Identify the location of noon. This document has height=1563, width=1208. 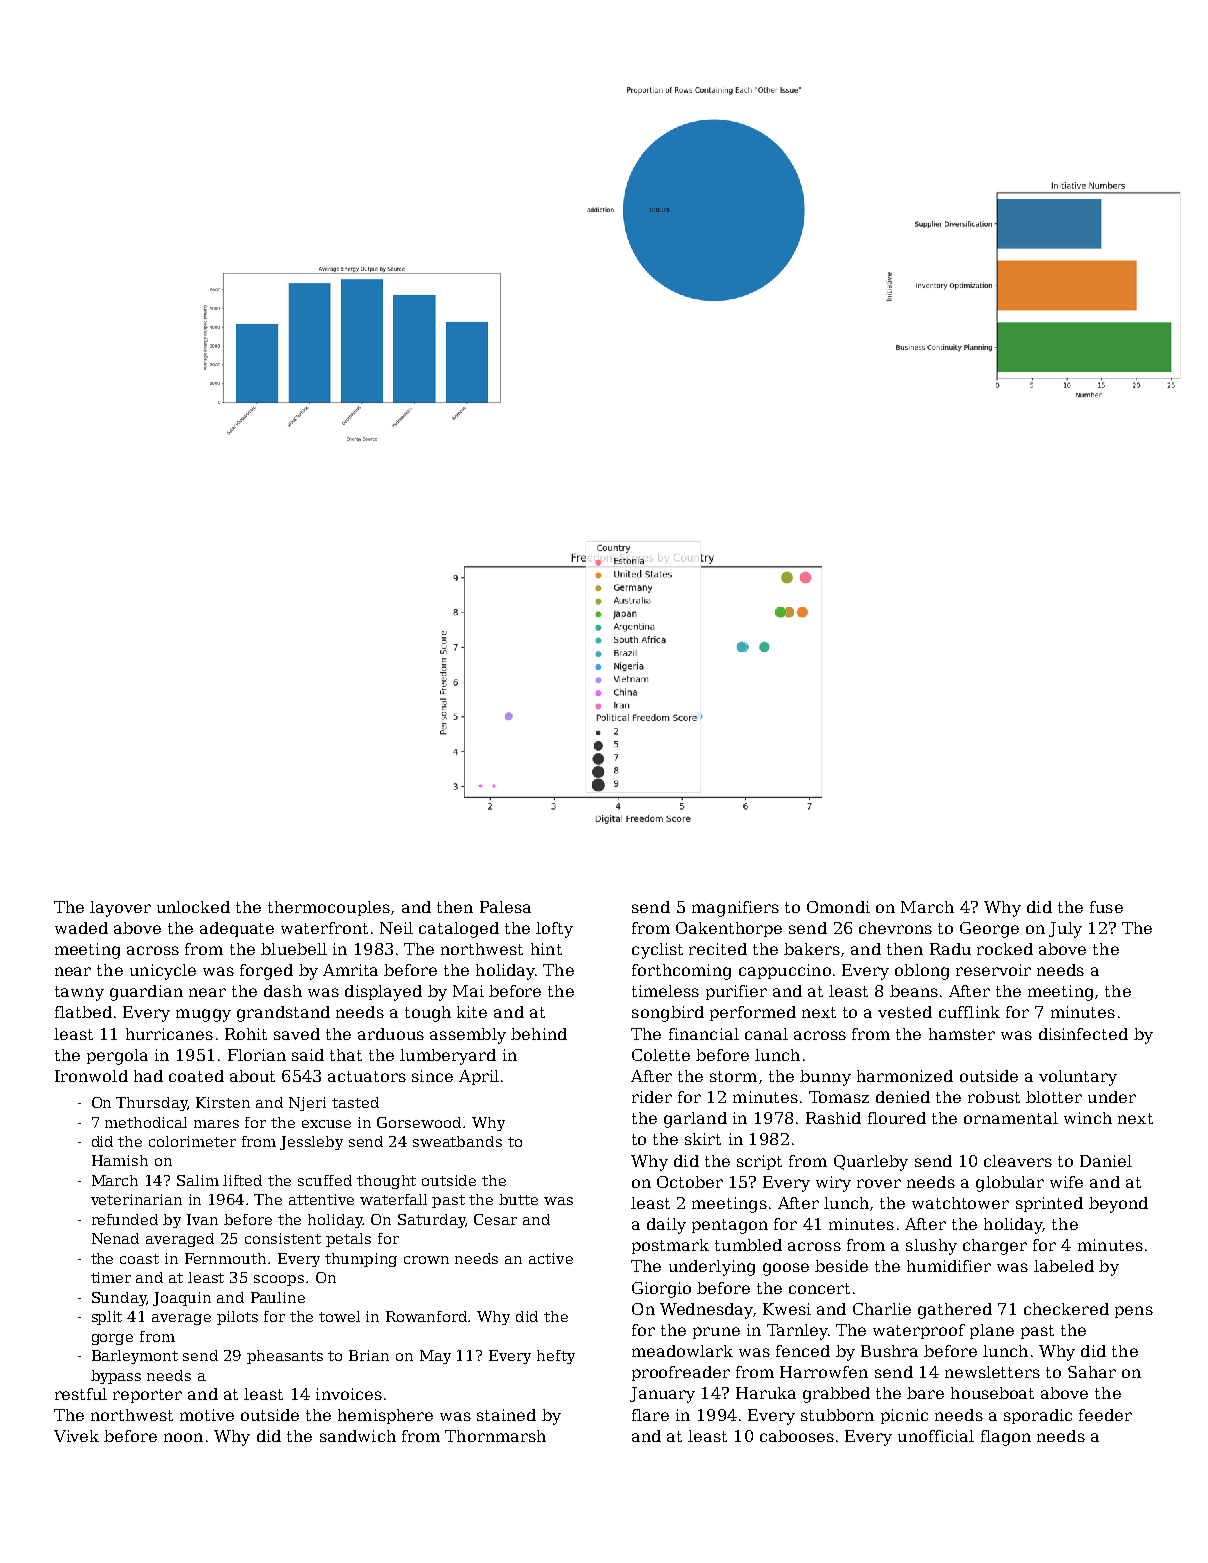
(183, 1437).
